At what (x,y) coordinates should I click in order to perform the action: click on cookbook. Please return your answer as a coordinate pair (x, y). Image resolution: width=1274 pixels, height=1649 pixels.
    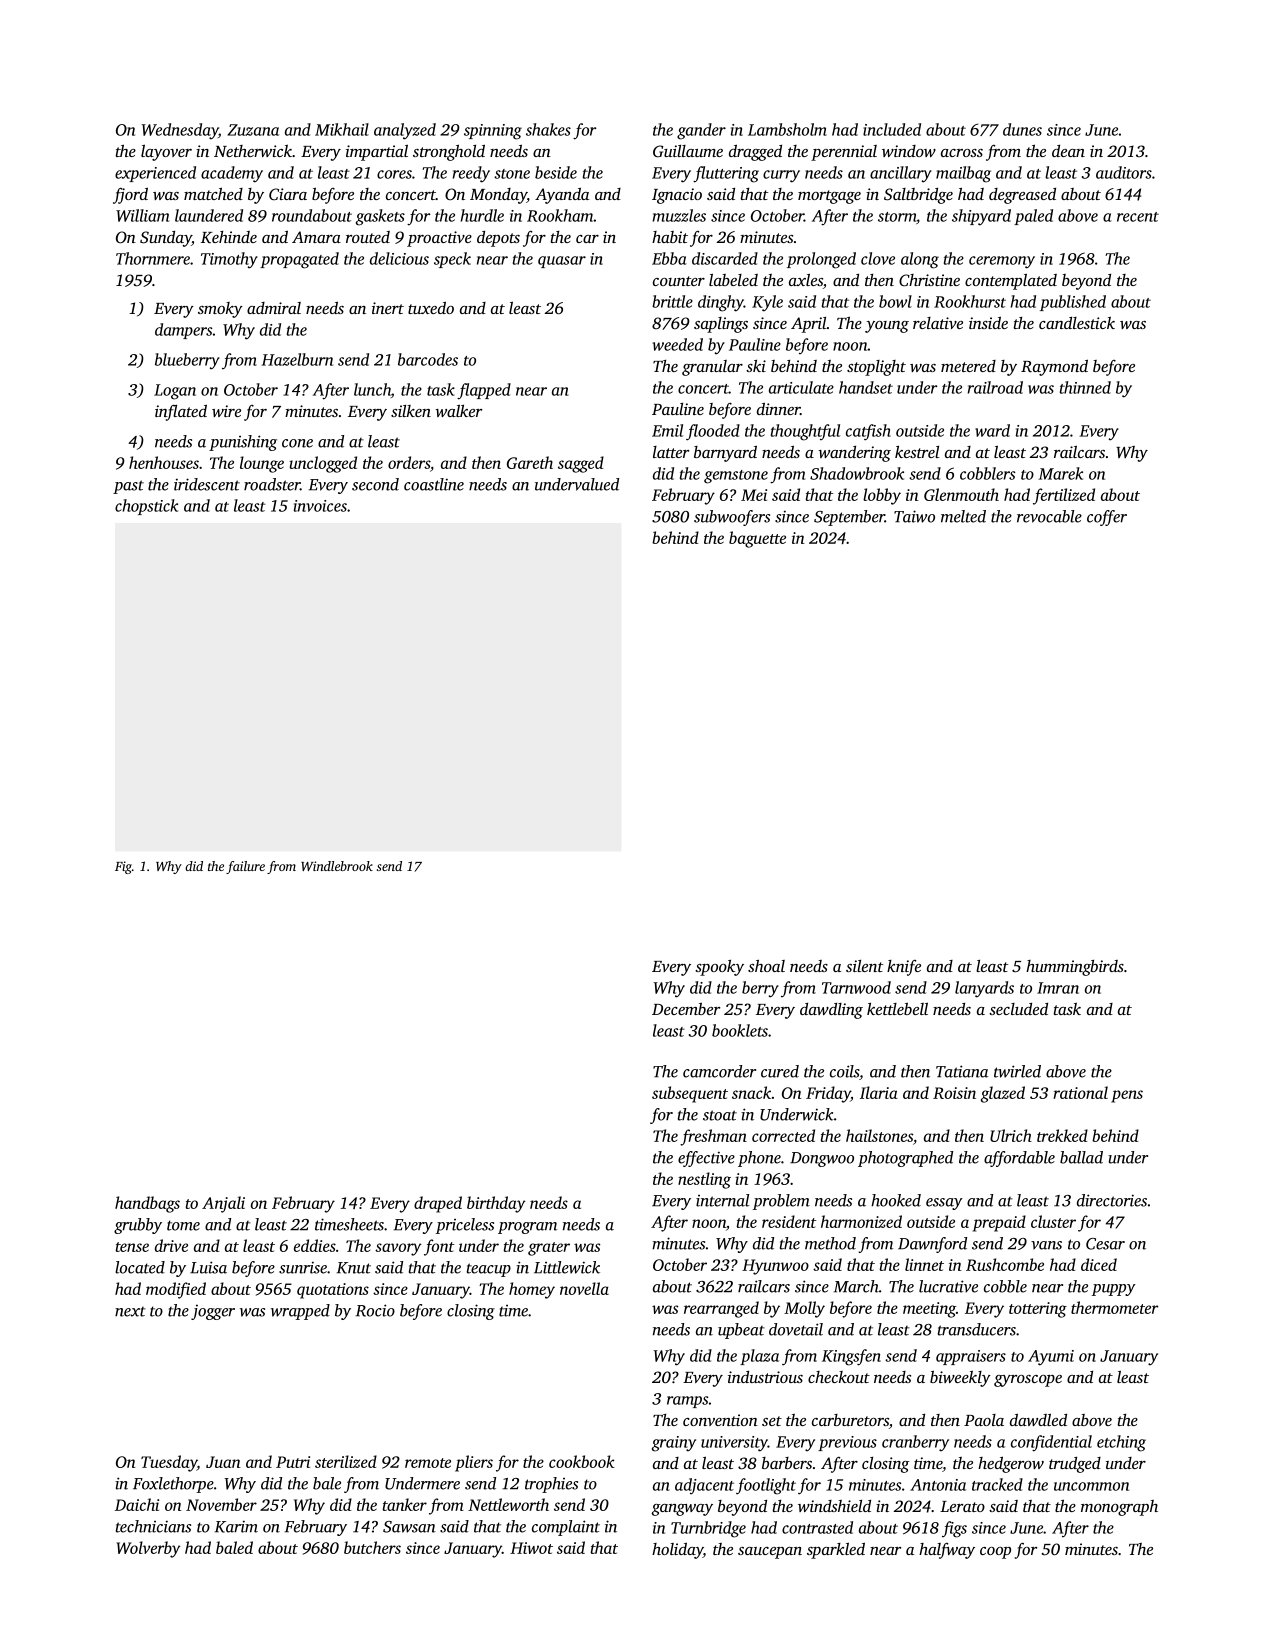
    Looking at the image, I should click on (582, 1461).
